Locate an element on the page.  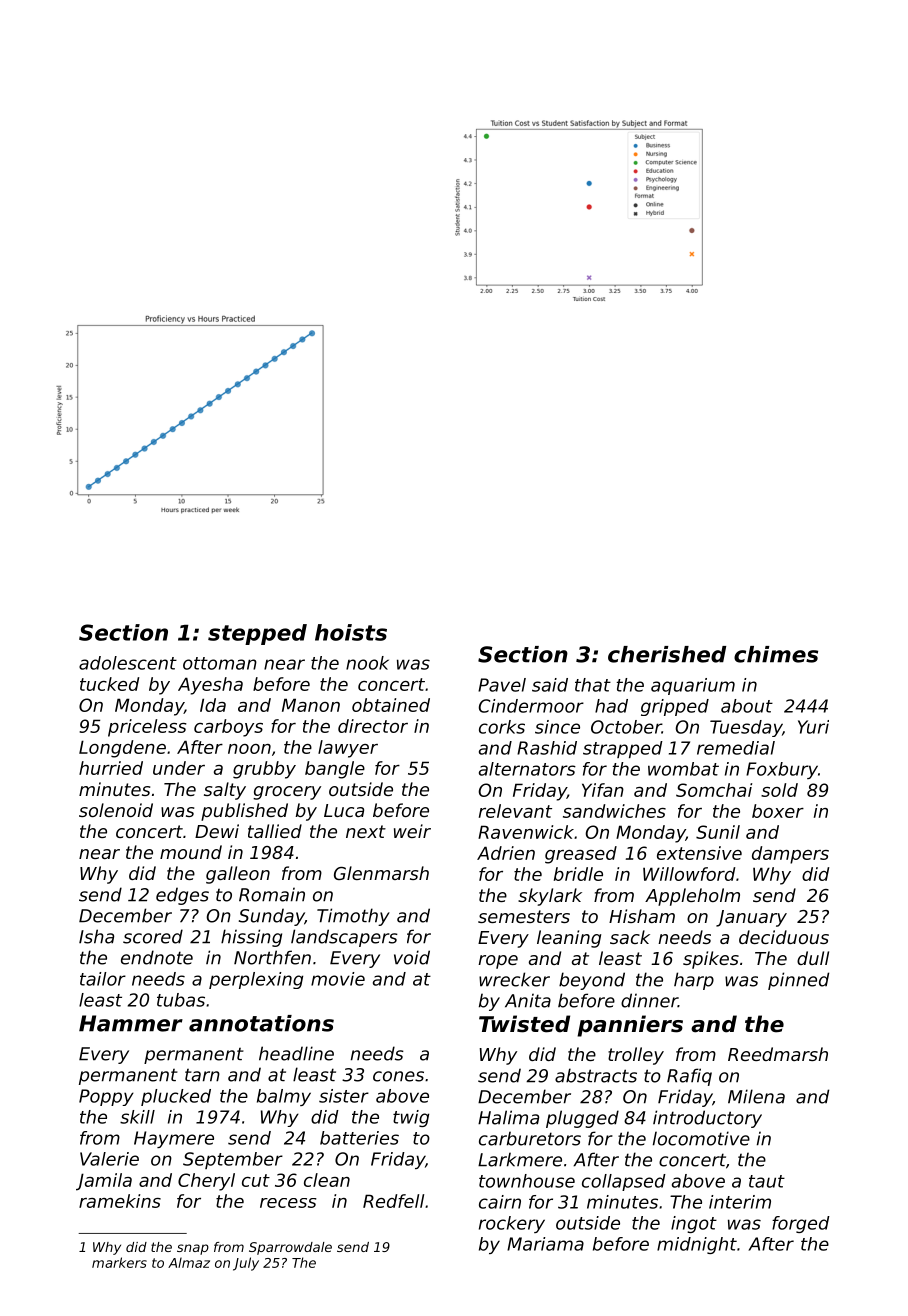
Almaz is located at coordinates (189, 1262).
